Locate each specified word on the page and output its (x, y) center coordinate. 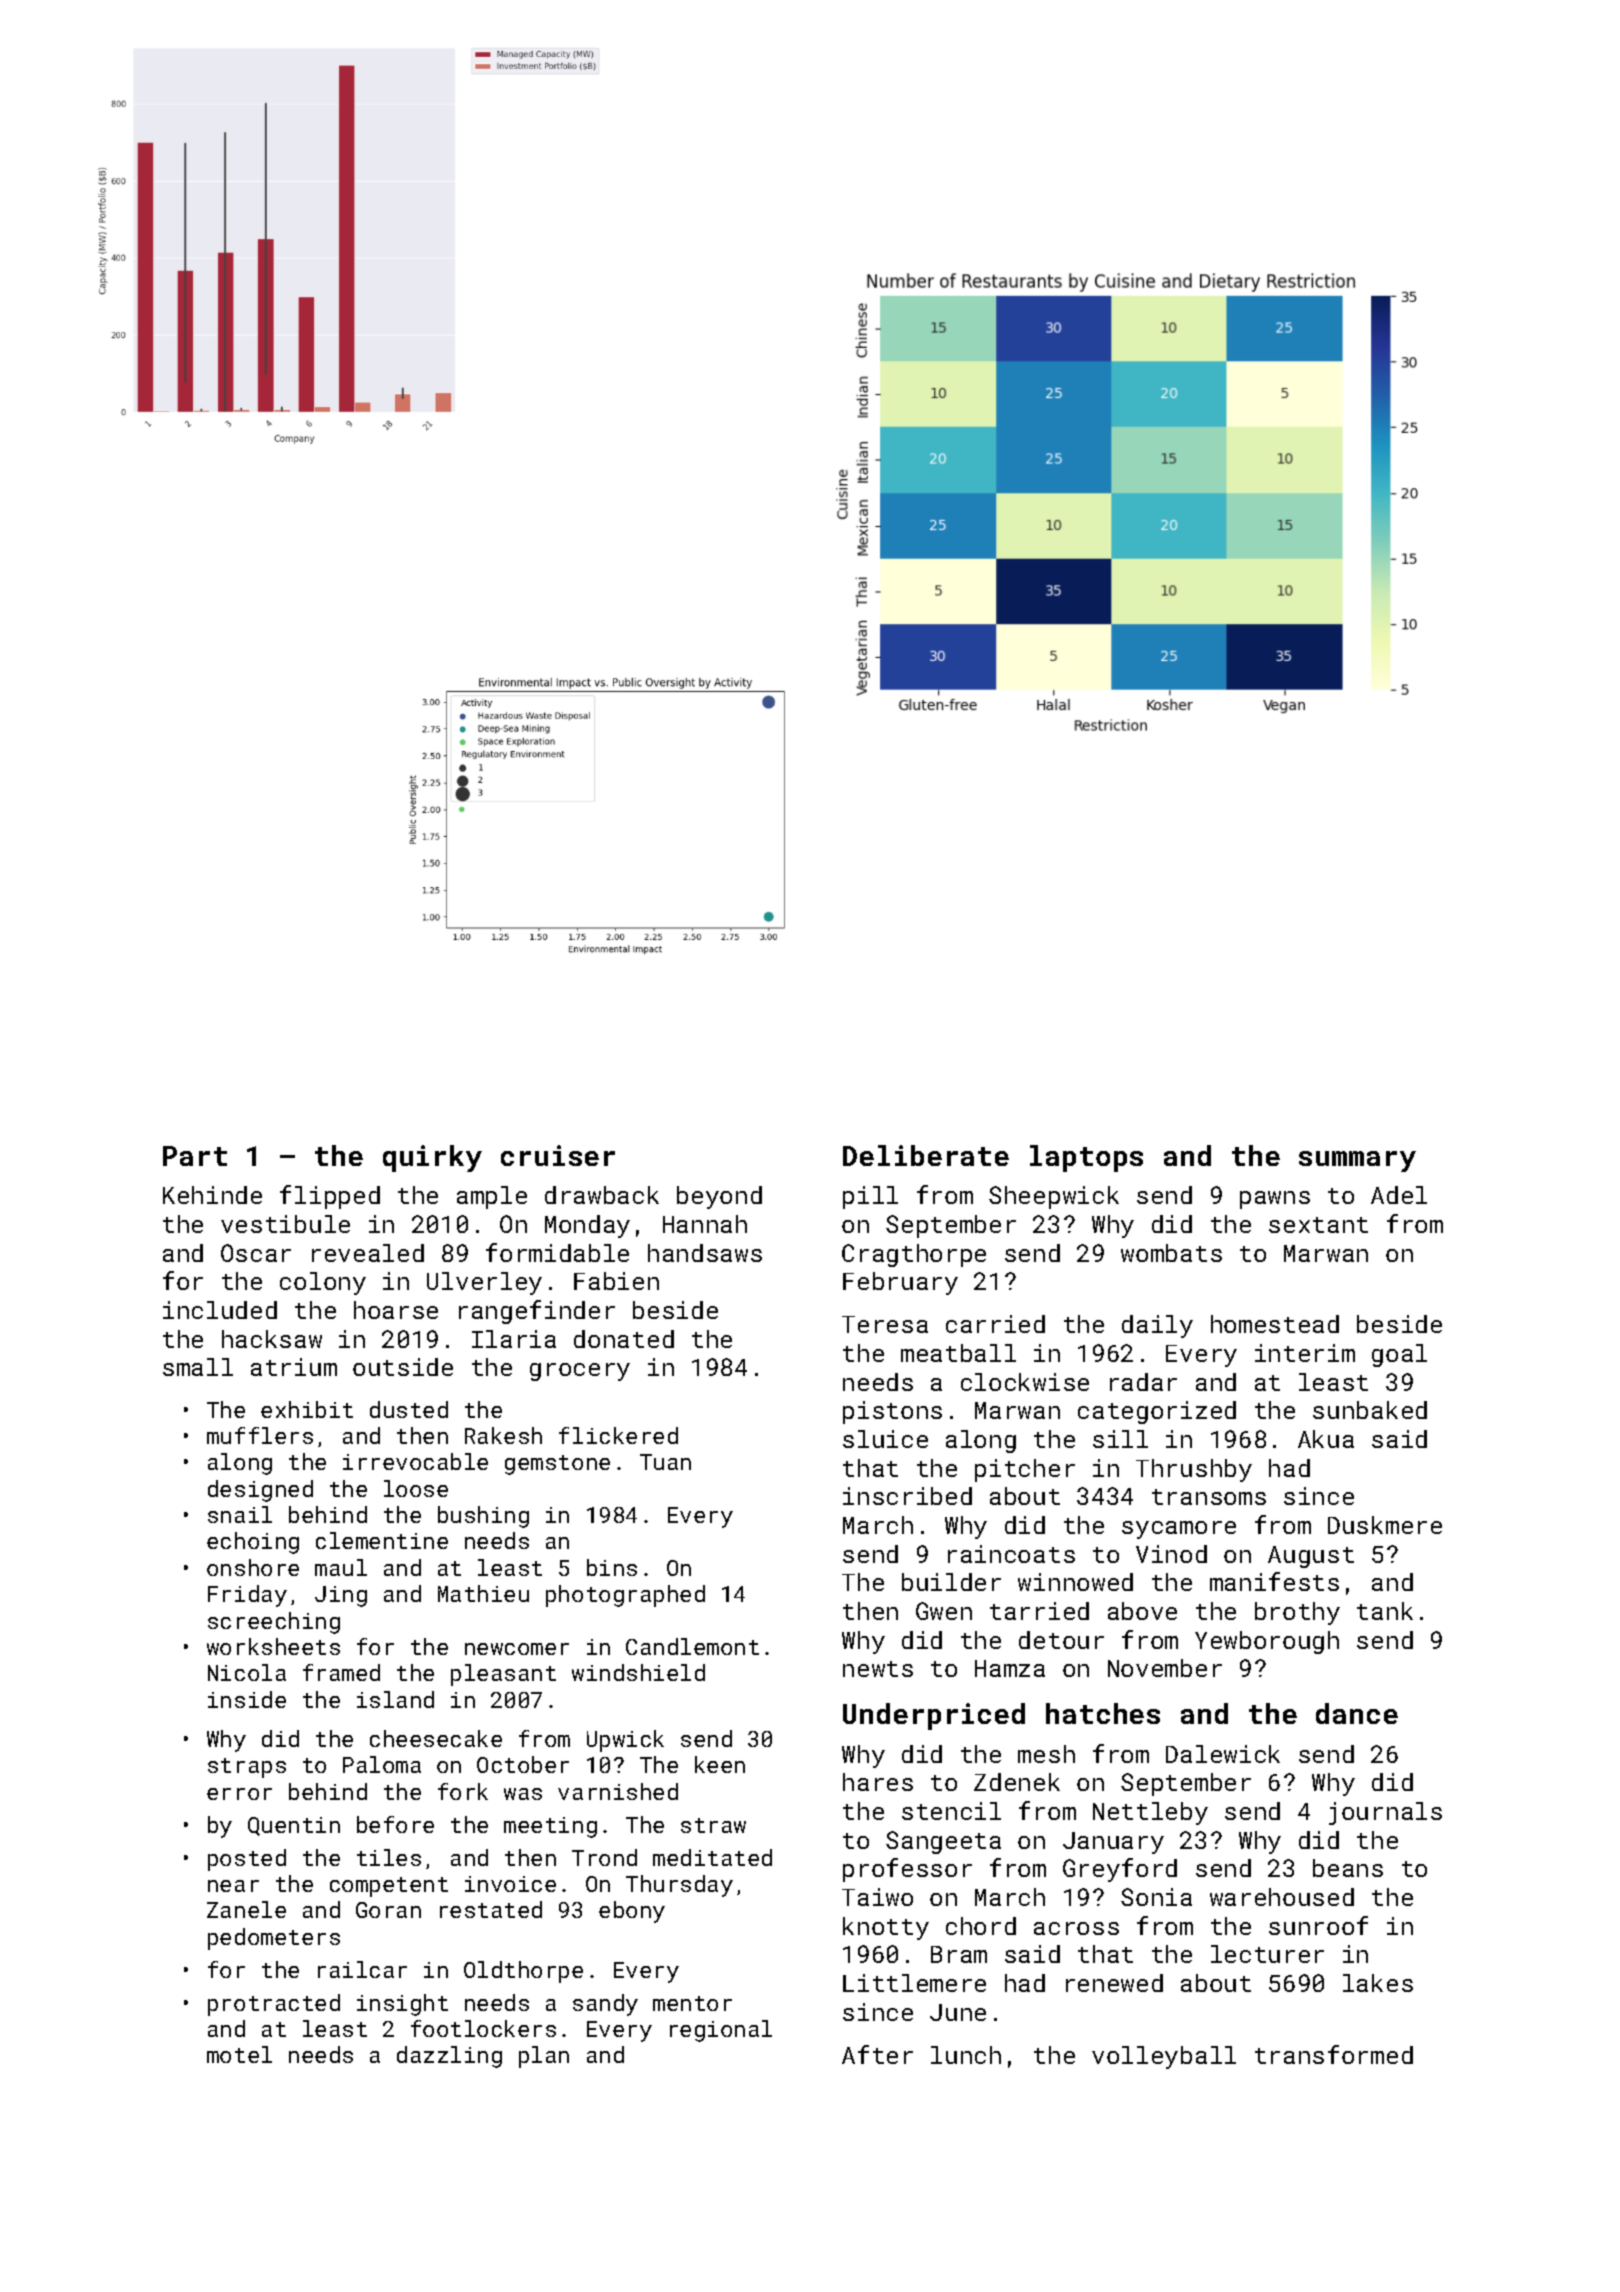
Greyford (1120, 1870)
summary (1357, 1161)
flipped (330, 1197)
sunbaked (1370, 1410)
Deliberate (926, 1155)
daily (1157, 1326)
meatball (958, 1353)
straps (247, 1768)
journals (1385, 1813)
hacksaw (272, 1339)
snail (240, 1514)
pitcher (1025, 1470)
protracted (274, 2005)
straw (713, 1825)
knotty (886, 1928)
